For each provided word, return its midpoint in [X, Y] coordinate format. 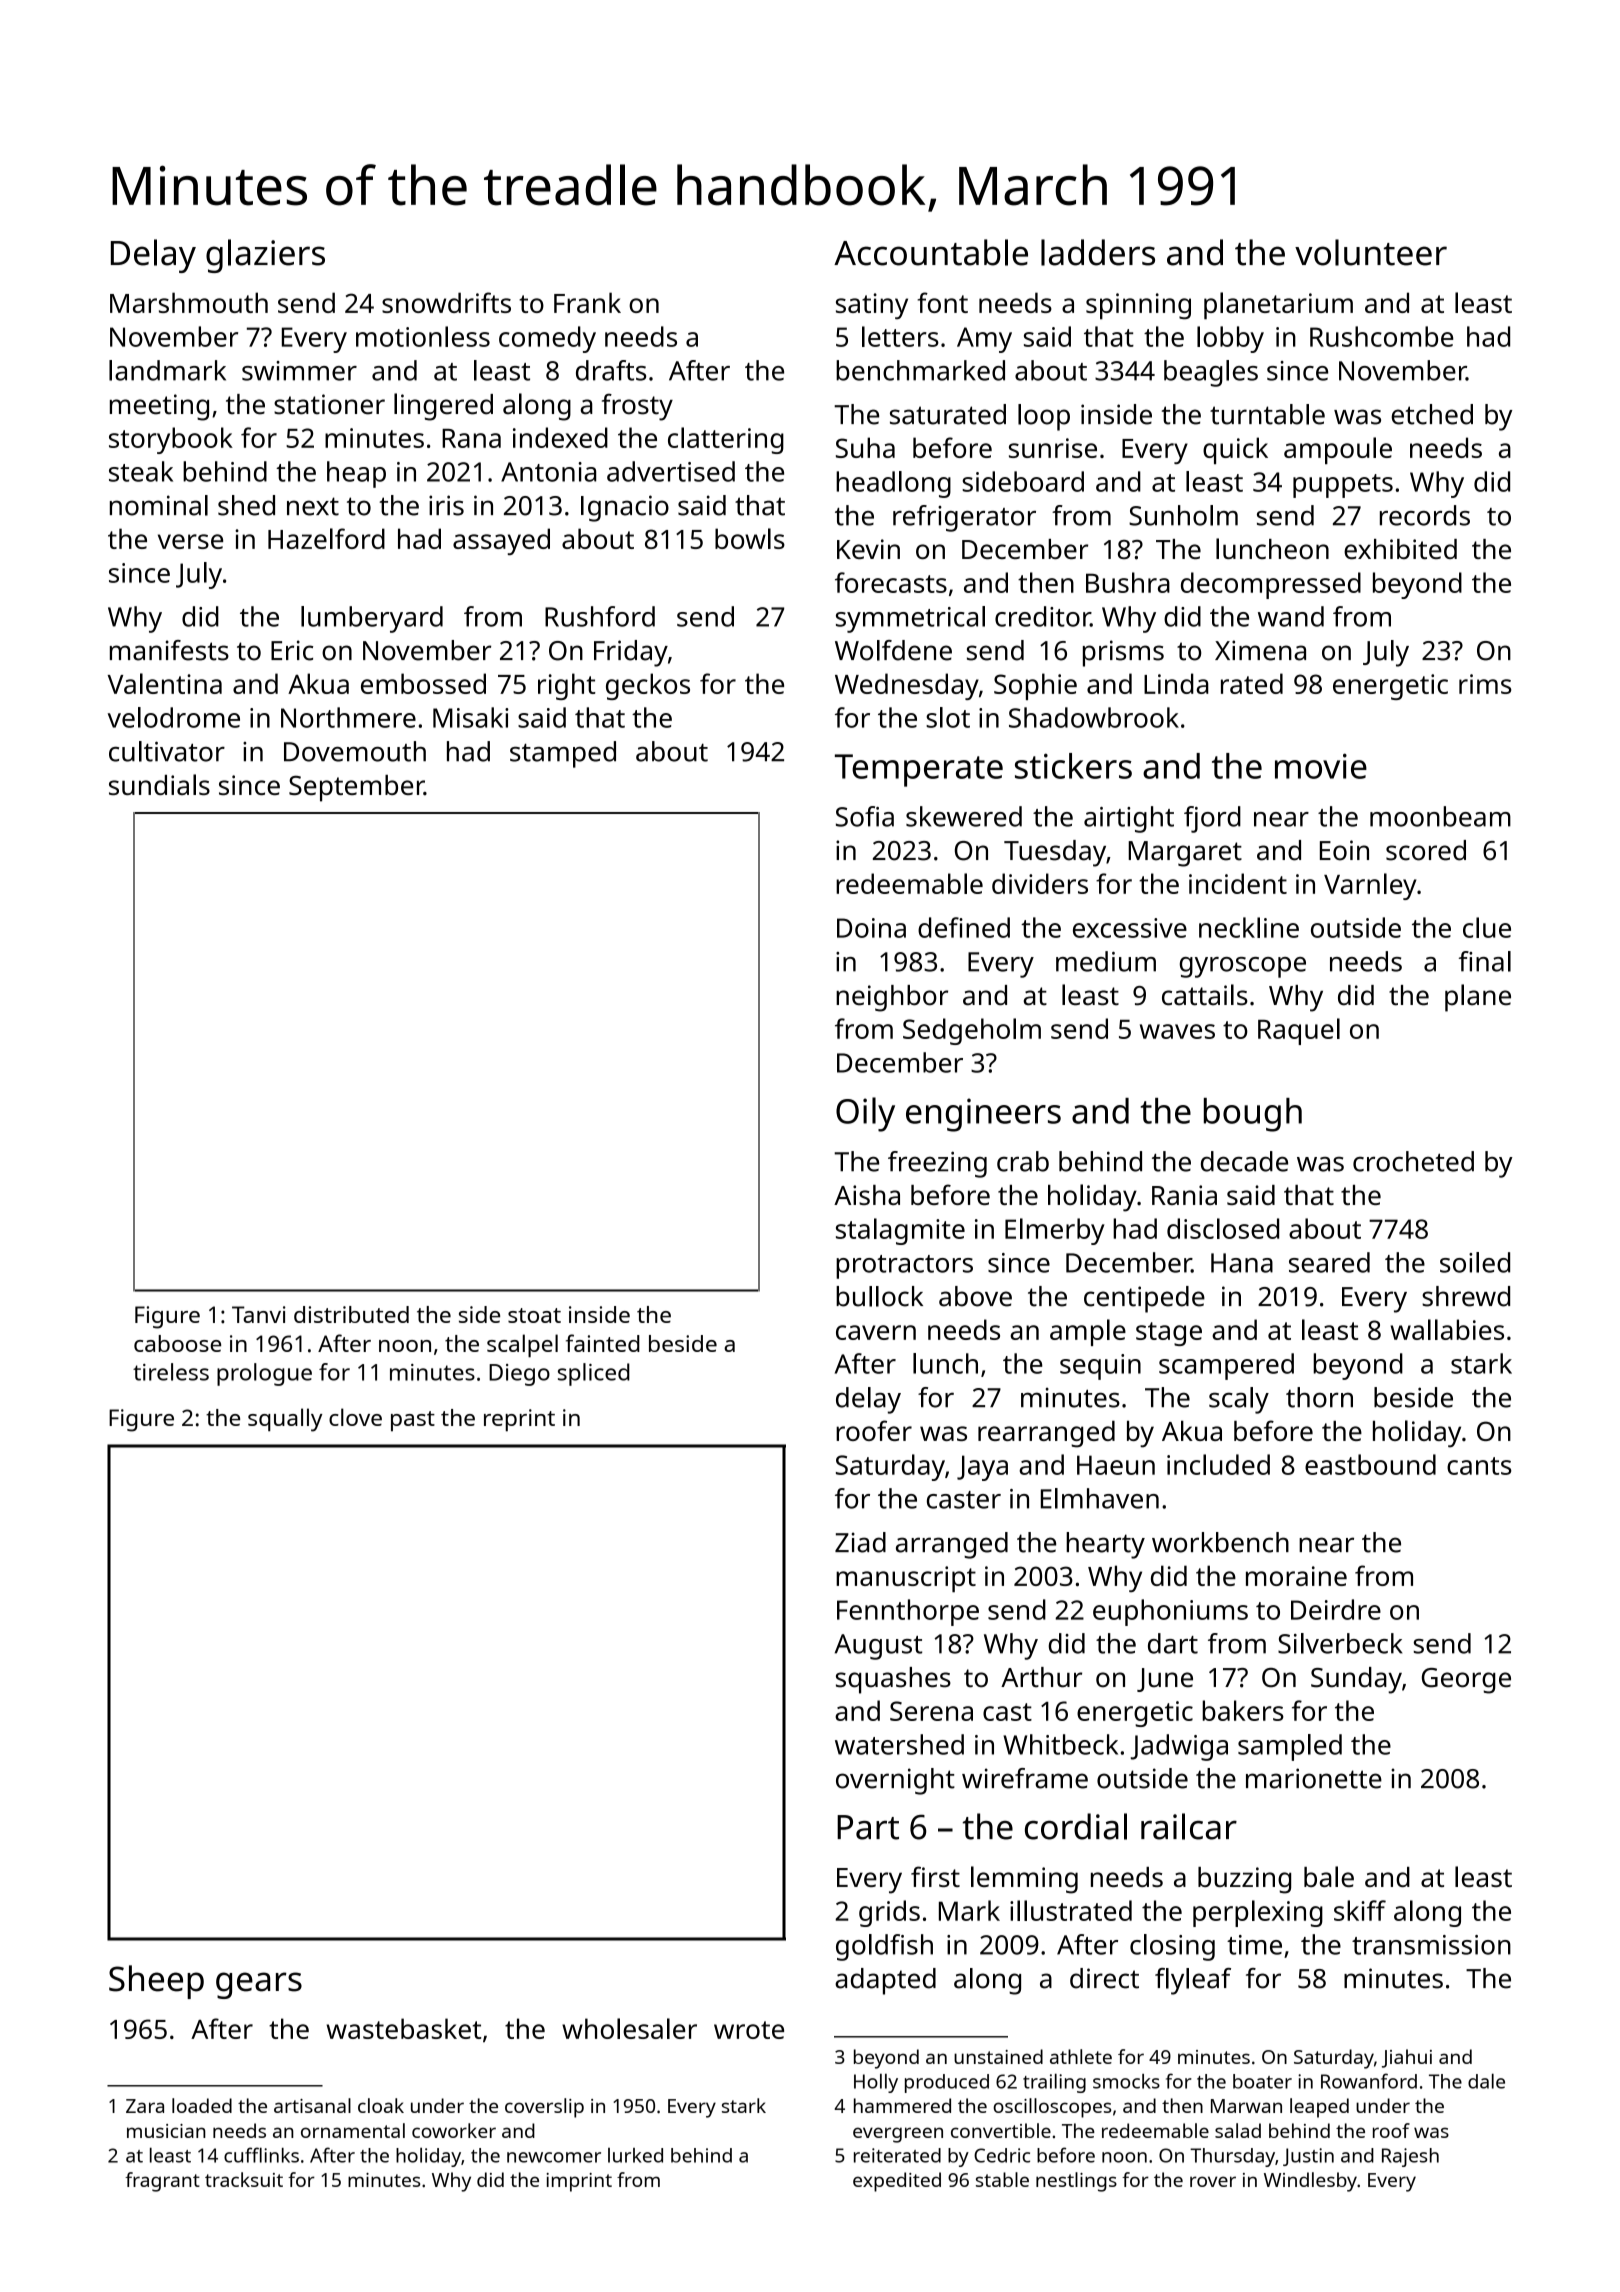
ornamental [353, 2130]
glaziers [265, 256]
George [1466, 1681]
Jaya [982, 1468]
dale [1486, 2081]
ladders [1098, 252]
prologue [264, 1374]
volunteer [1371, 252]
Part [868, 1827]
